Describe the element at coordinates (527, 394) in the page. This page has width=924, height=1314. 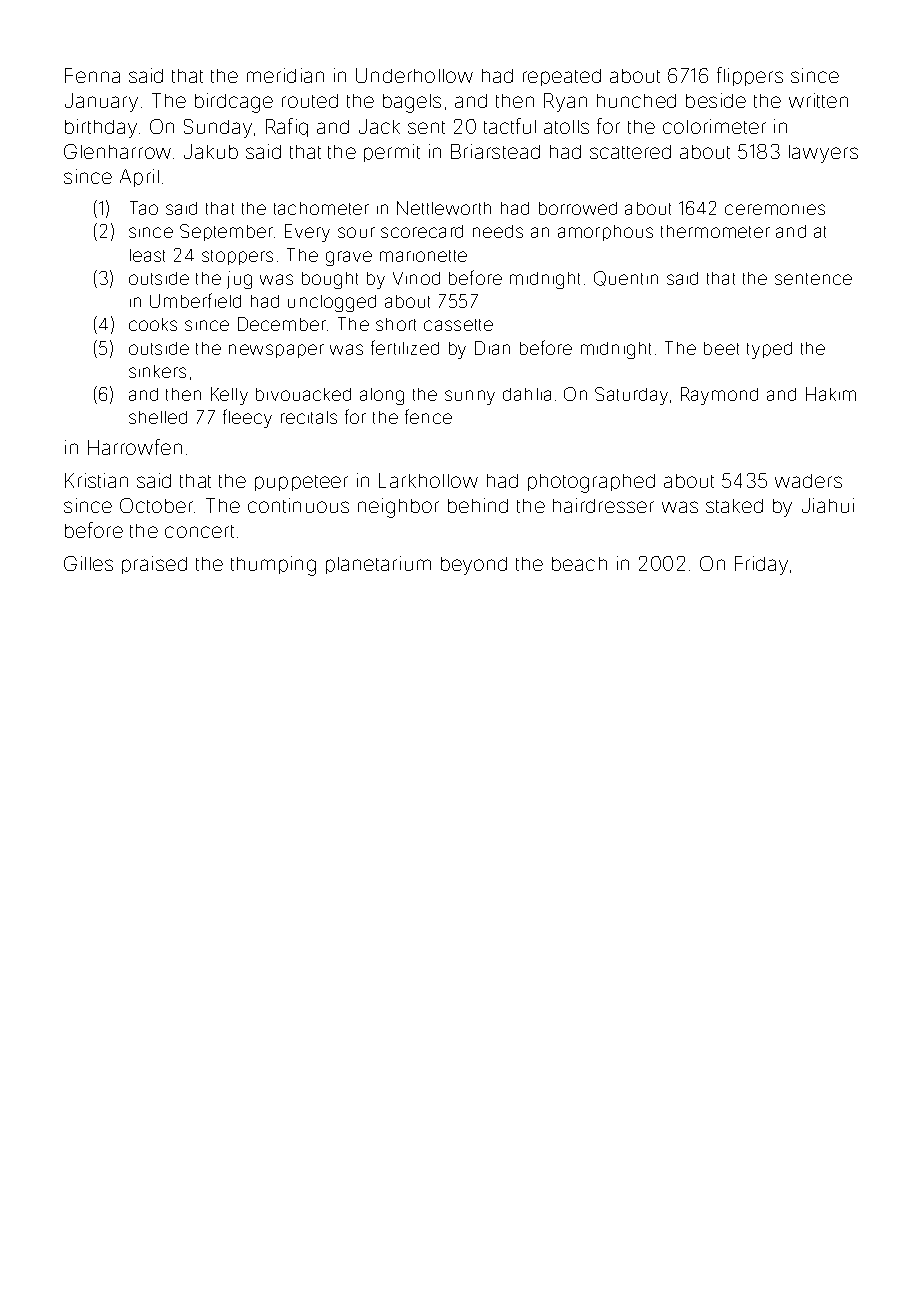
I see `dahlia` at that location.
